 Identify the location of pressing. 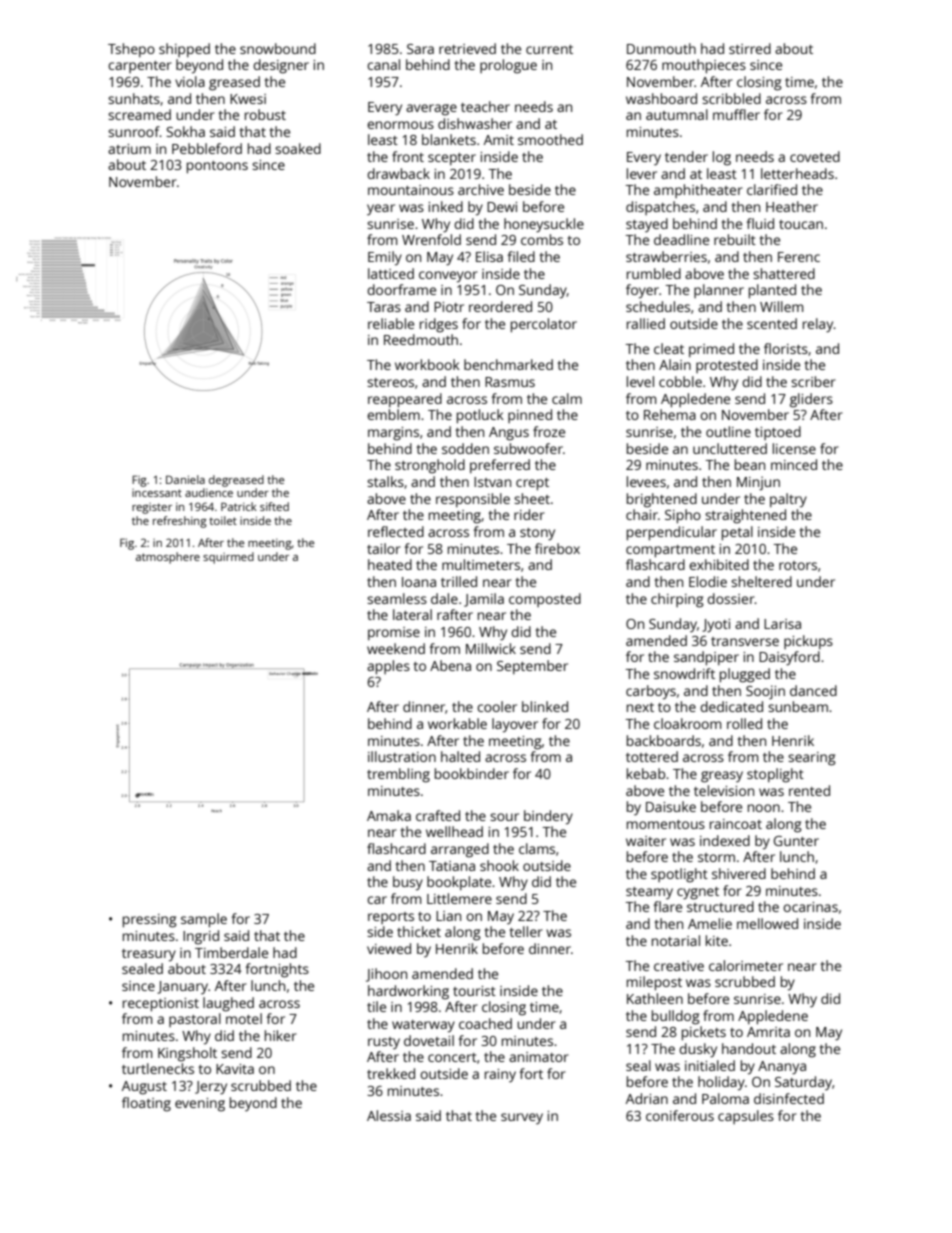
(150, 921).
